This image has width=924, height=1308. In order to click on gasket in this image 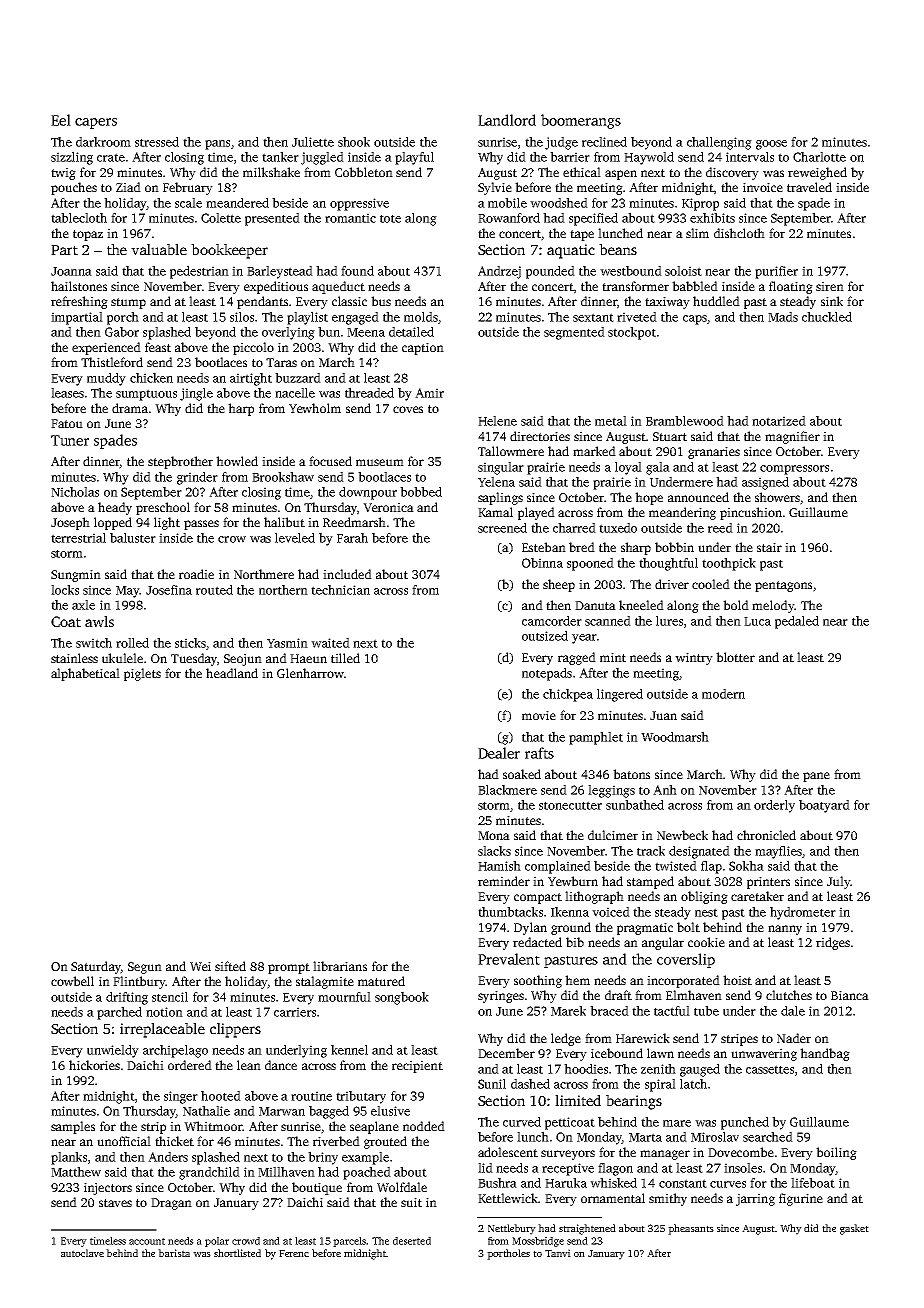, I will do `click(854, 1229)`.
